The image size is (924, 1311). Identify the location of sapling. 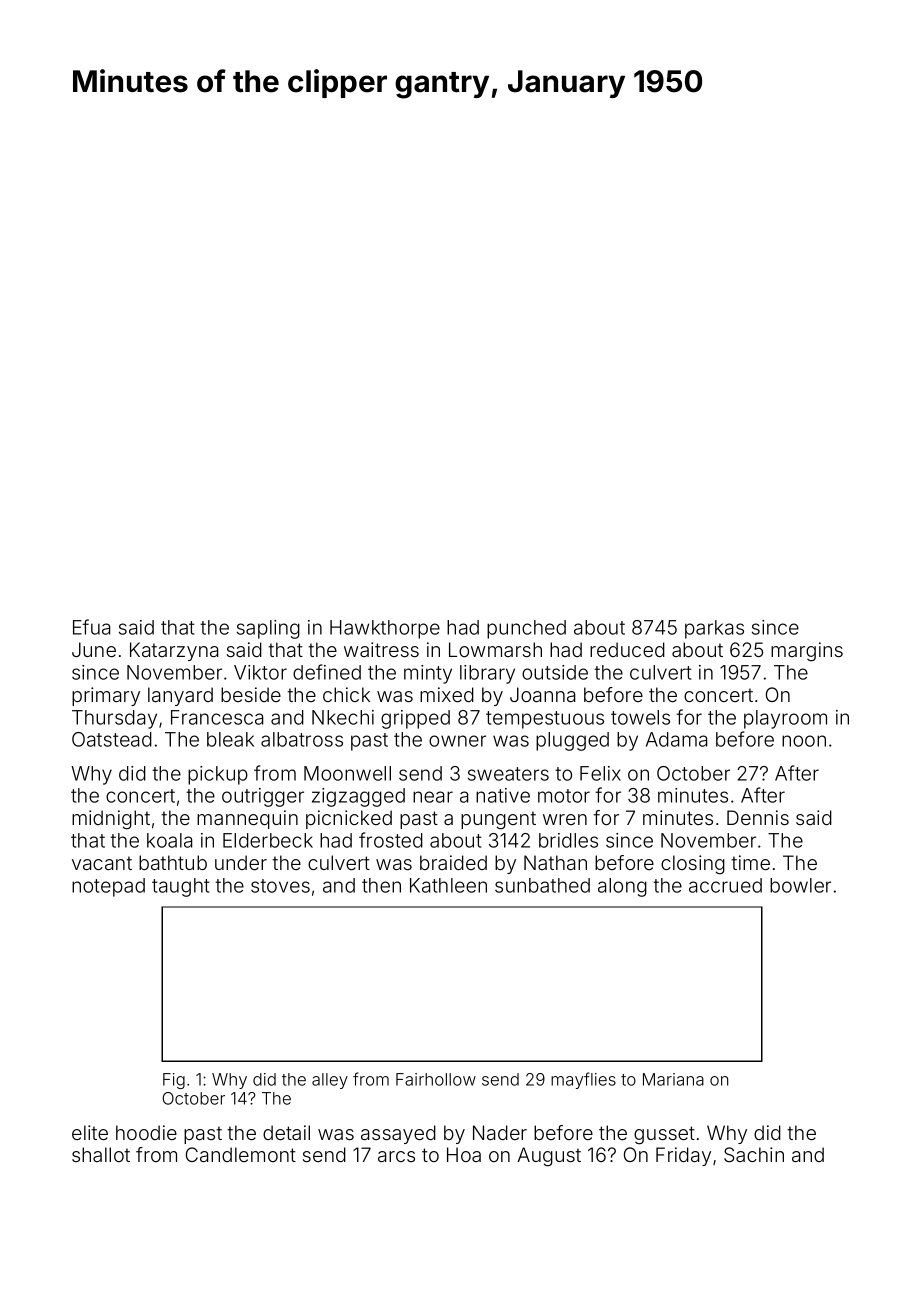
(268, 629).
